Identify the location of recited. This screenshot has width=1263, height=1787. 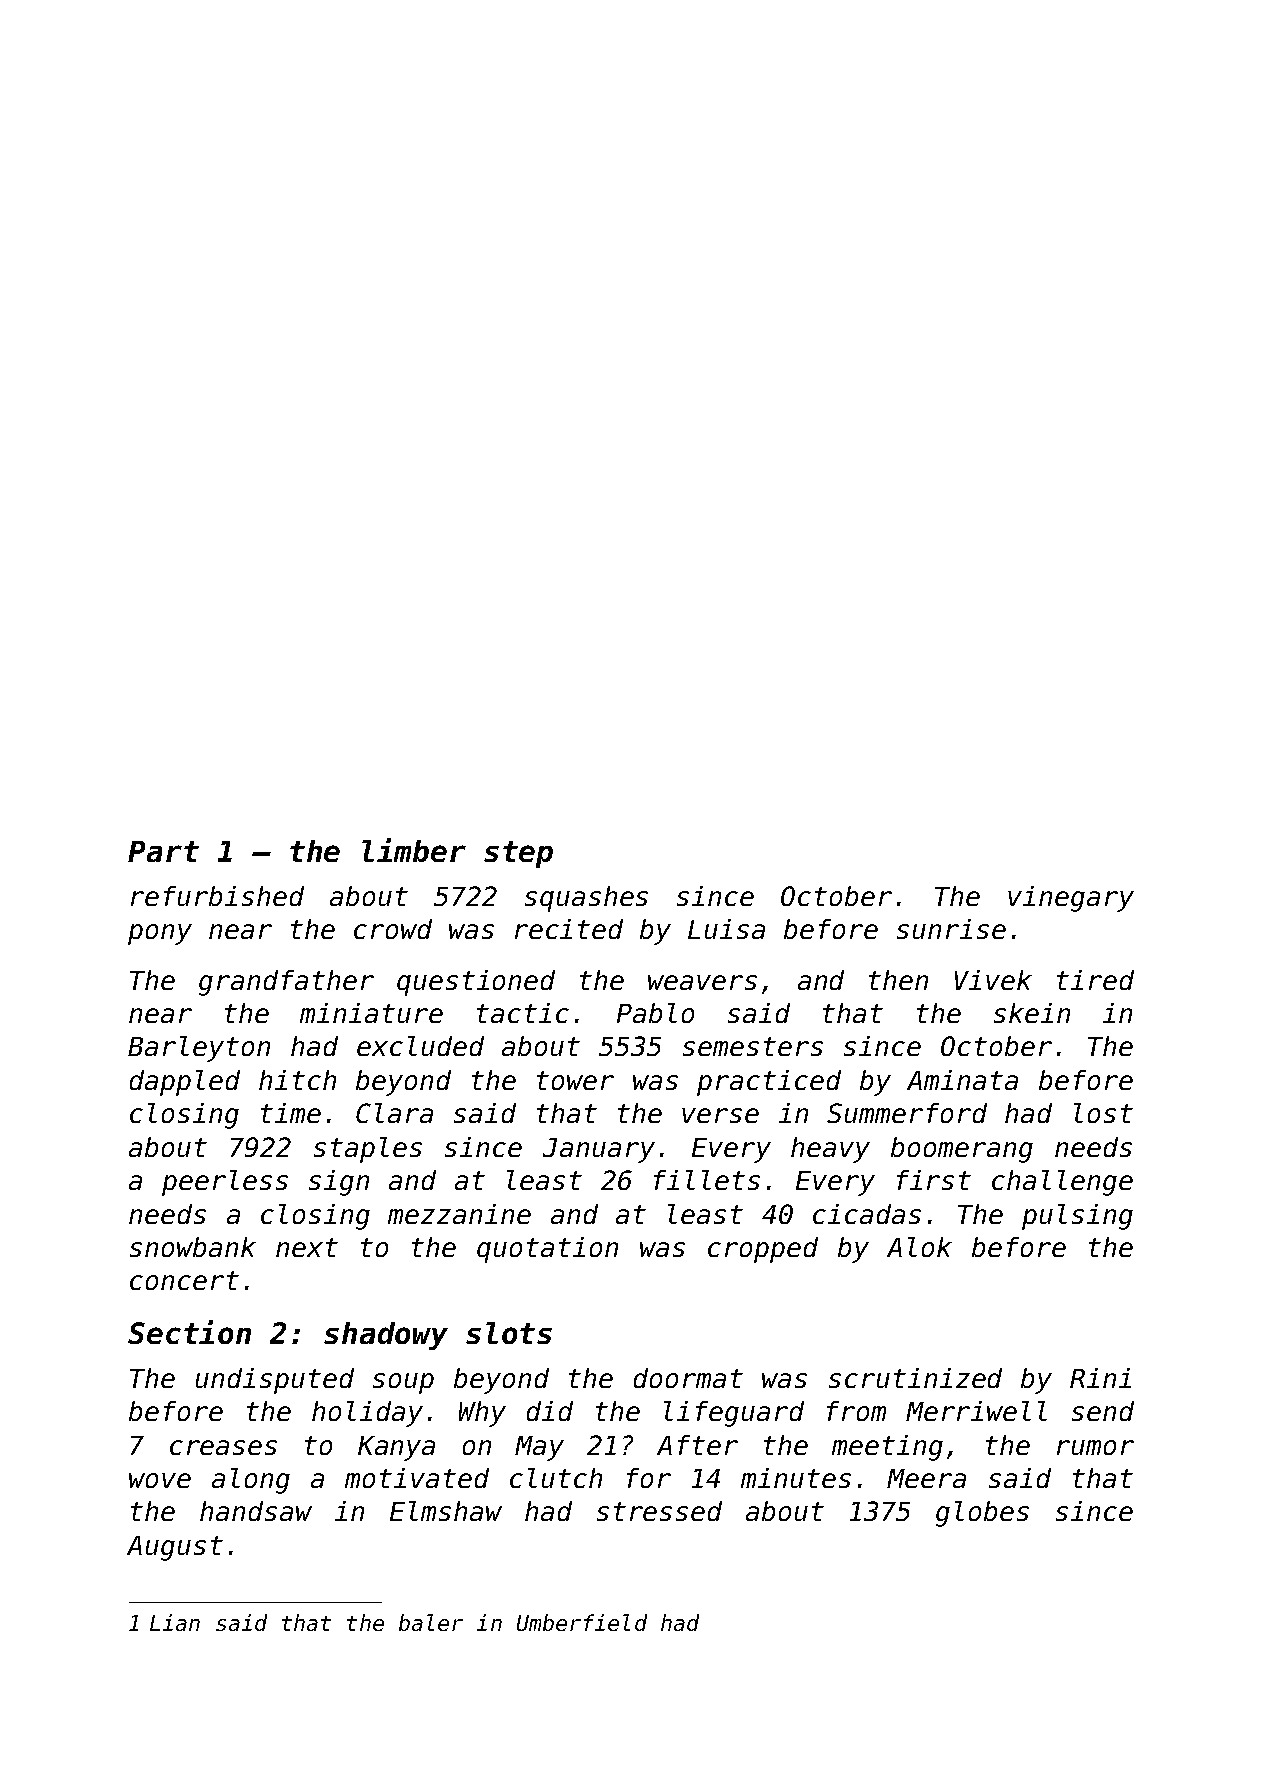
(569, 929).
